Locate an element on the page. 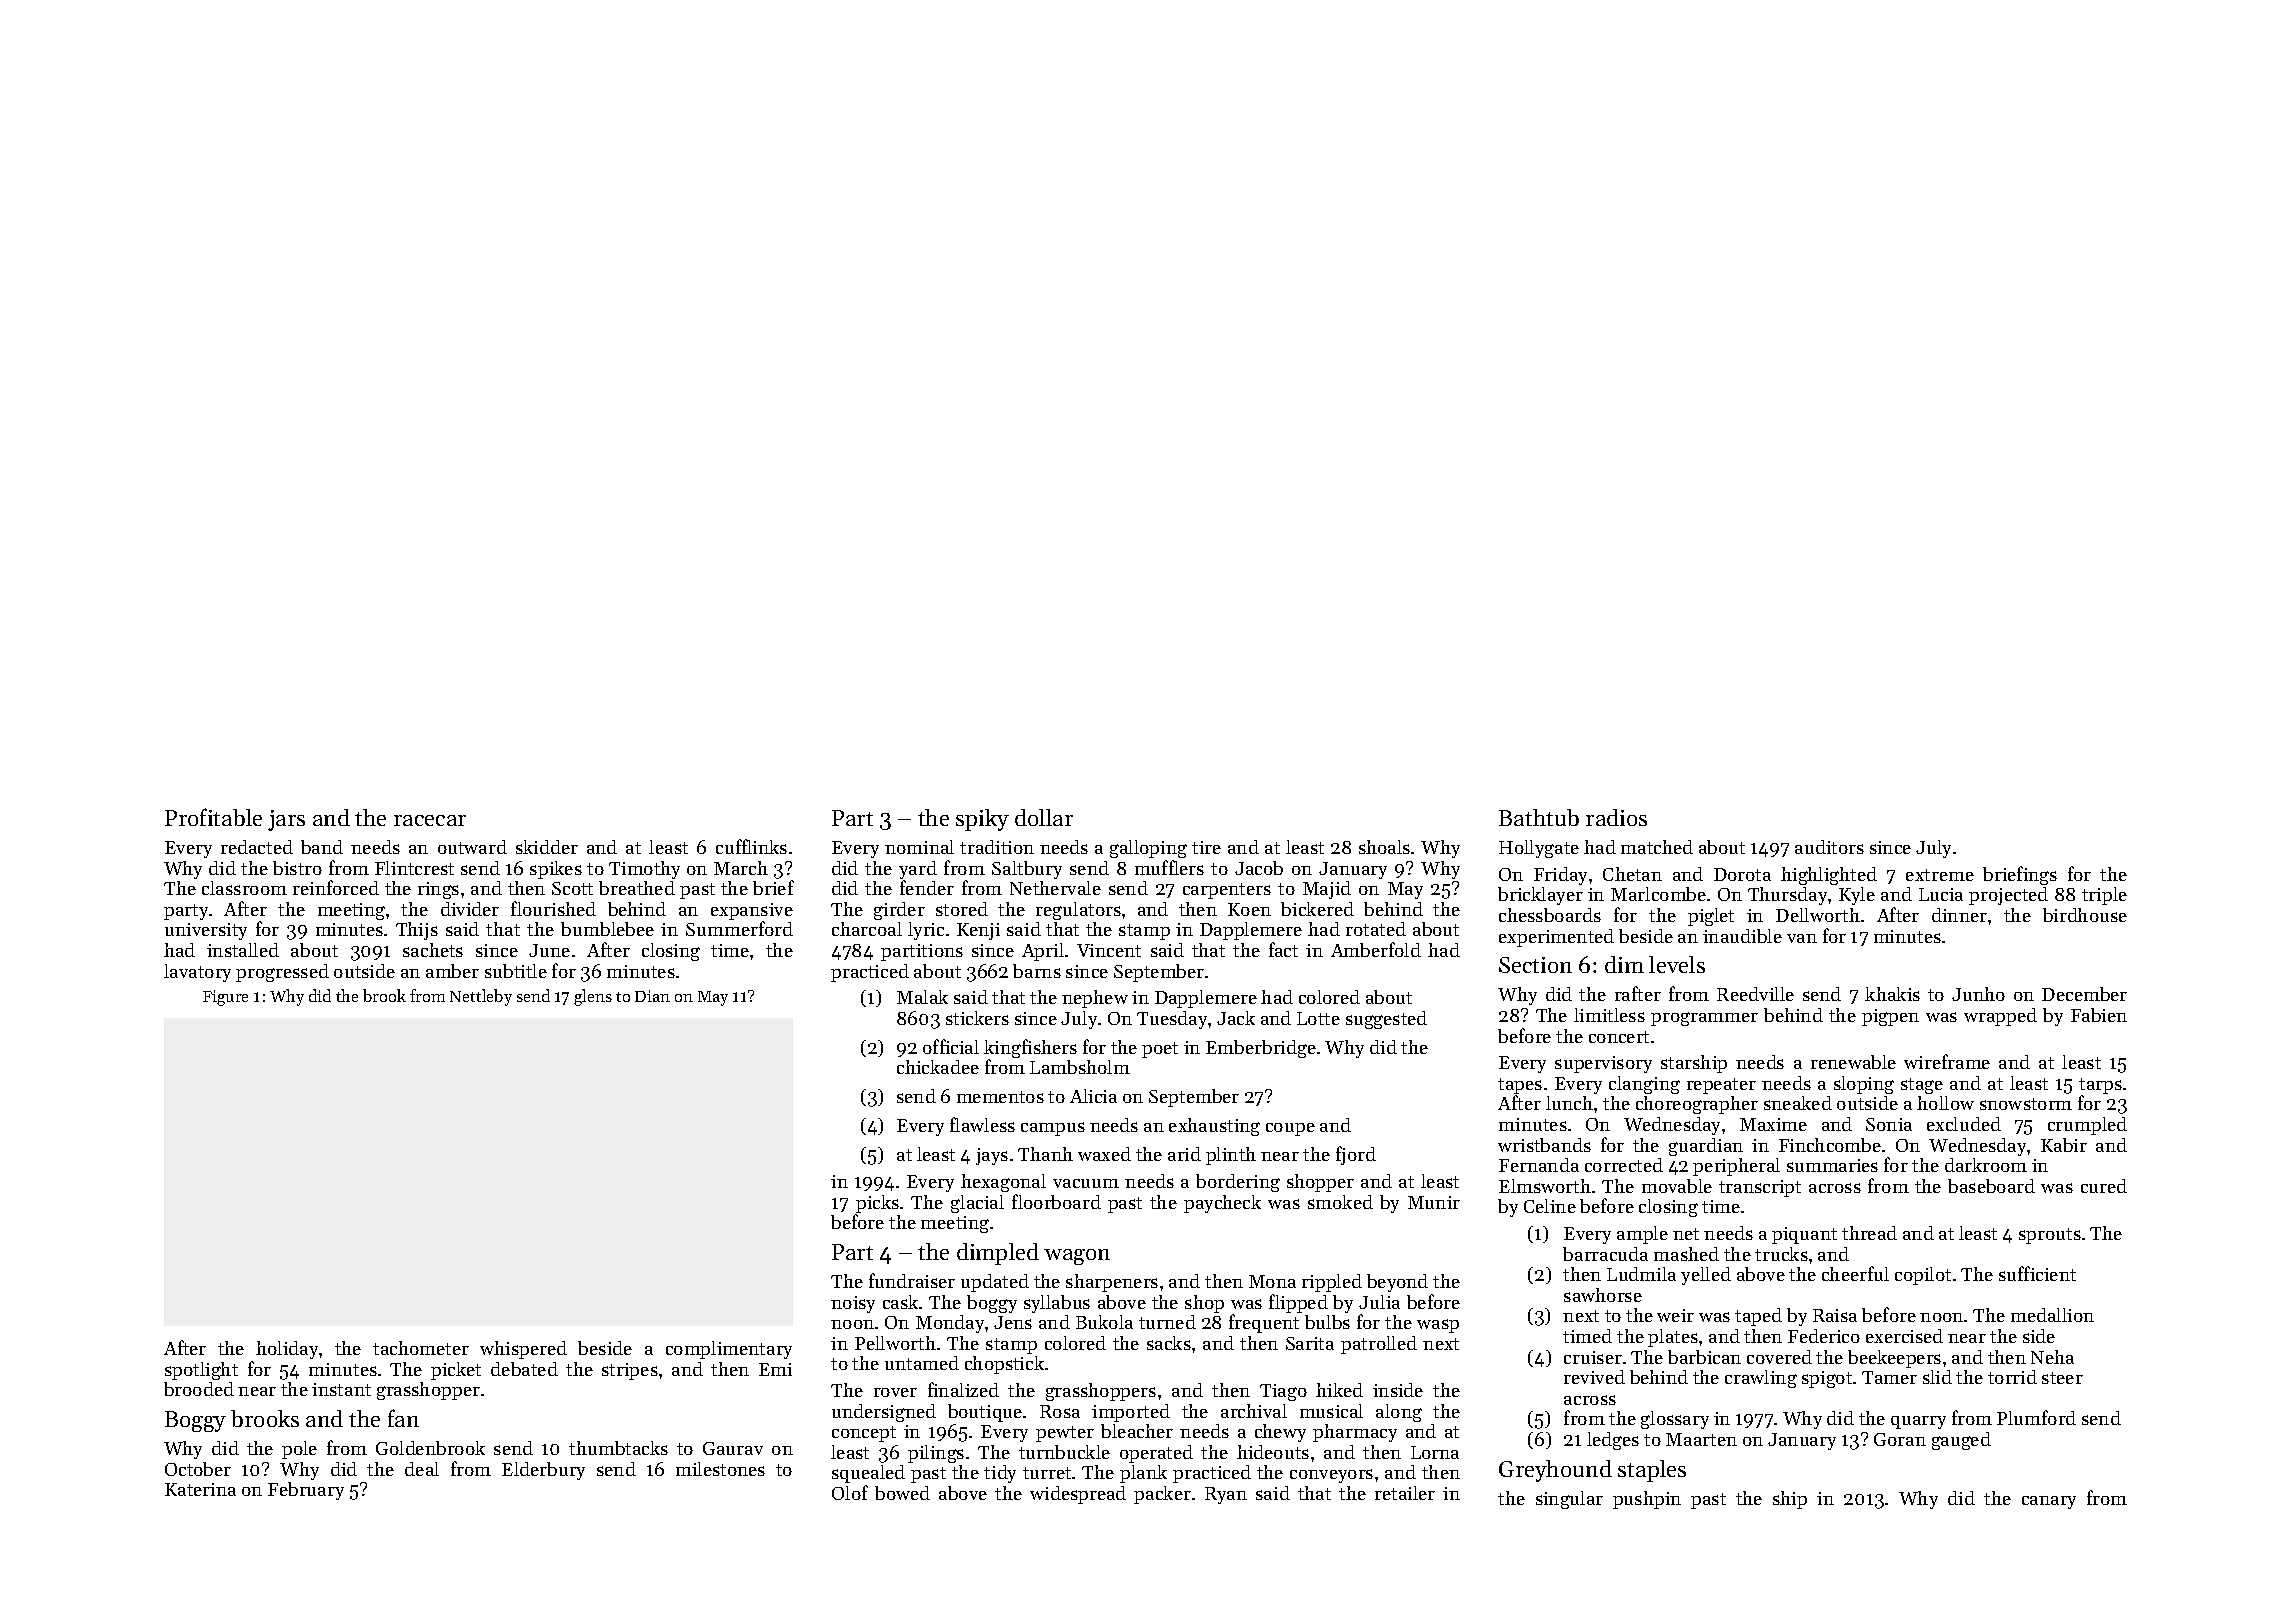  holiday is located at coordinates (287, 1350).
